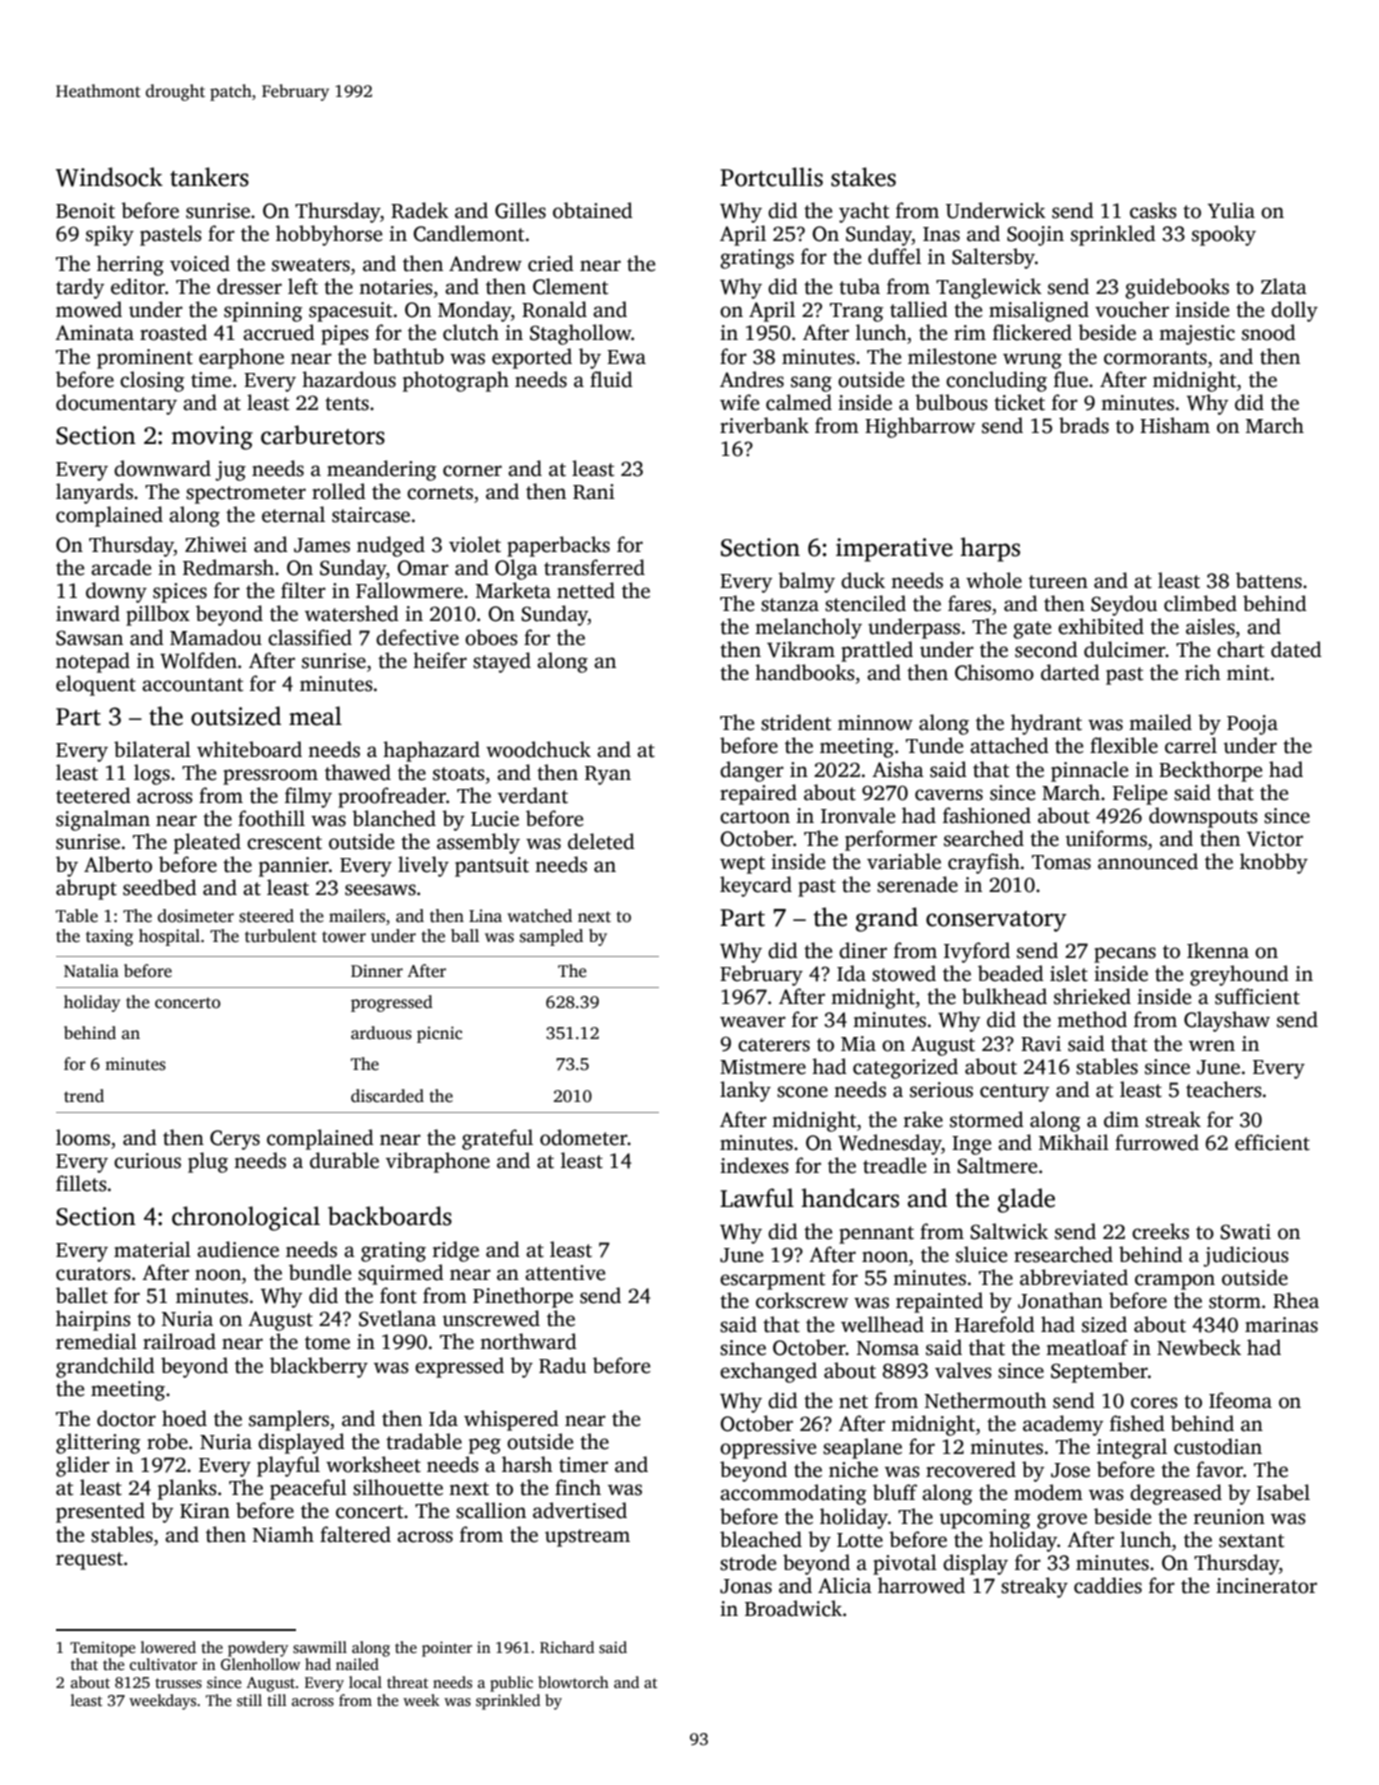  Describe the element at coordinates (863, 177) in the image. I see `stakes` at that location.
